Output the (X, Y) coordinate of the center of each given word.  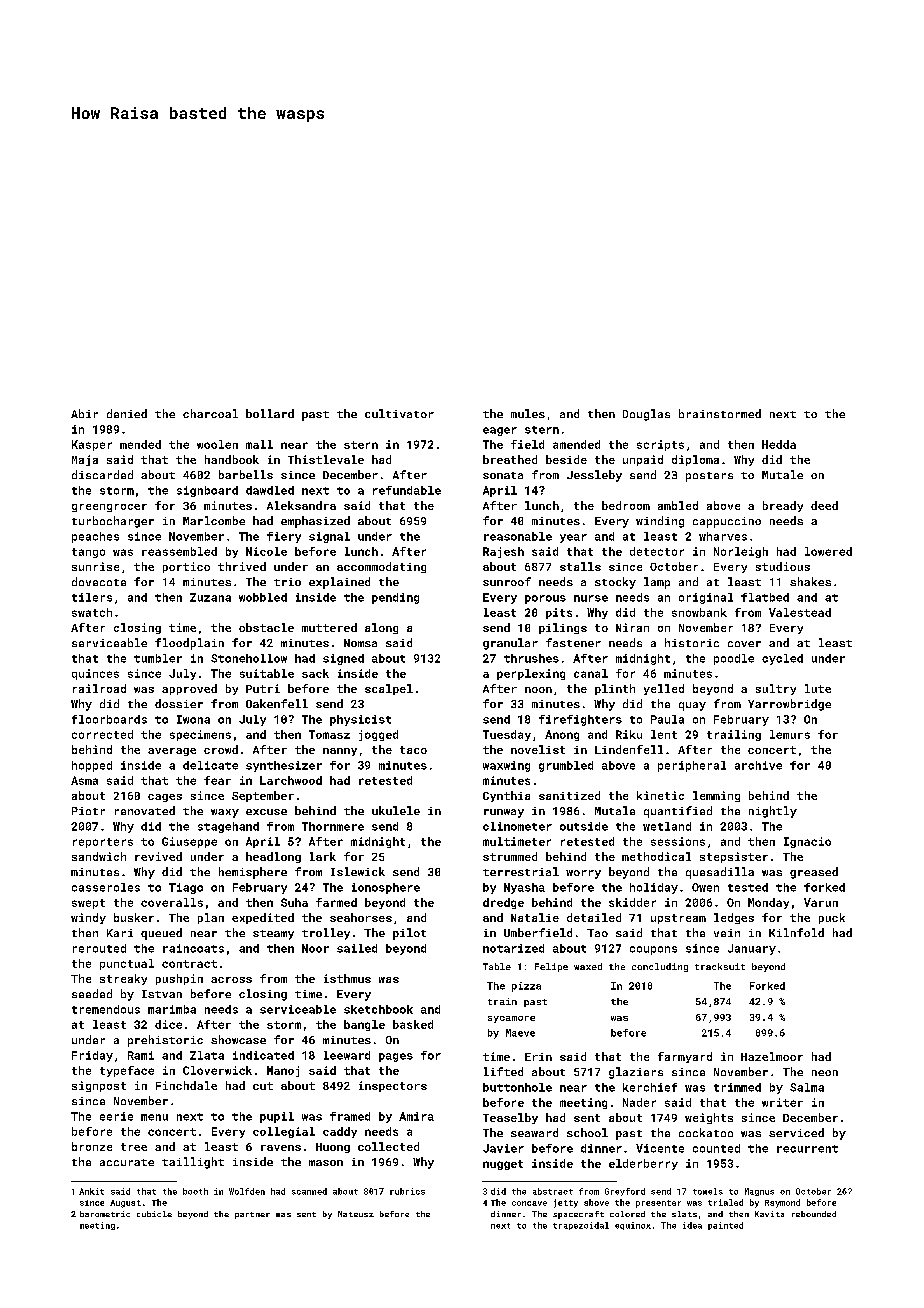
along (381, 628)
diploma (695, 460)
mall (259, 444)
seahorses (361, 917)
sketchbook (378, 1009)
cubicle (154, 1214)
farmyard (685, 1057)
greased (814, 873)
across (231, 980)
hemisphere (253, 873)
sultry (776, 689)
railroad (99, 688)
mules (528, 413)
